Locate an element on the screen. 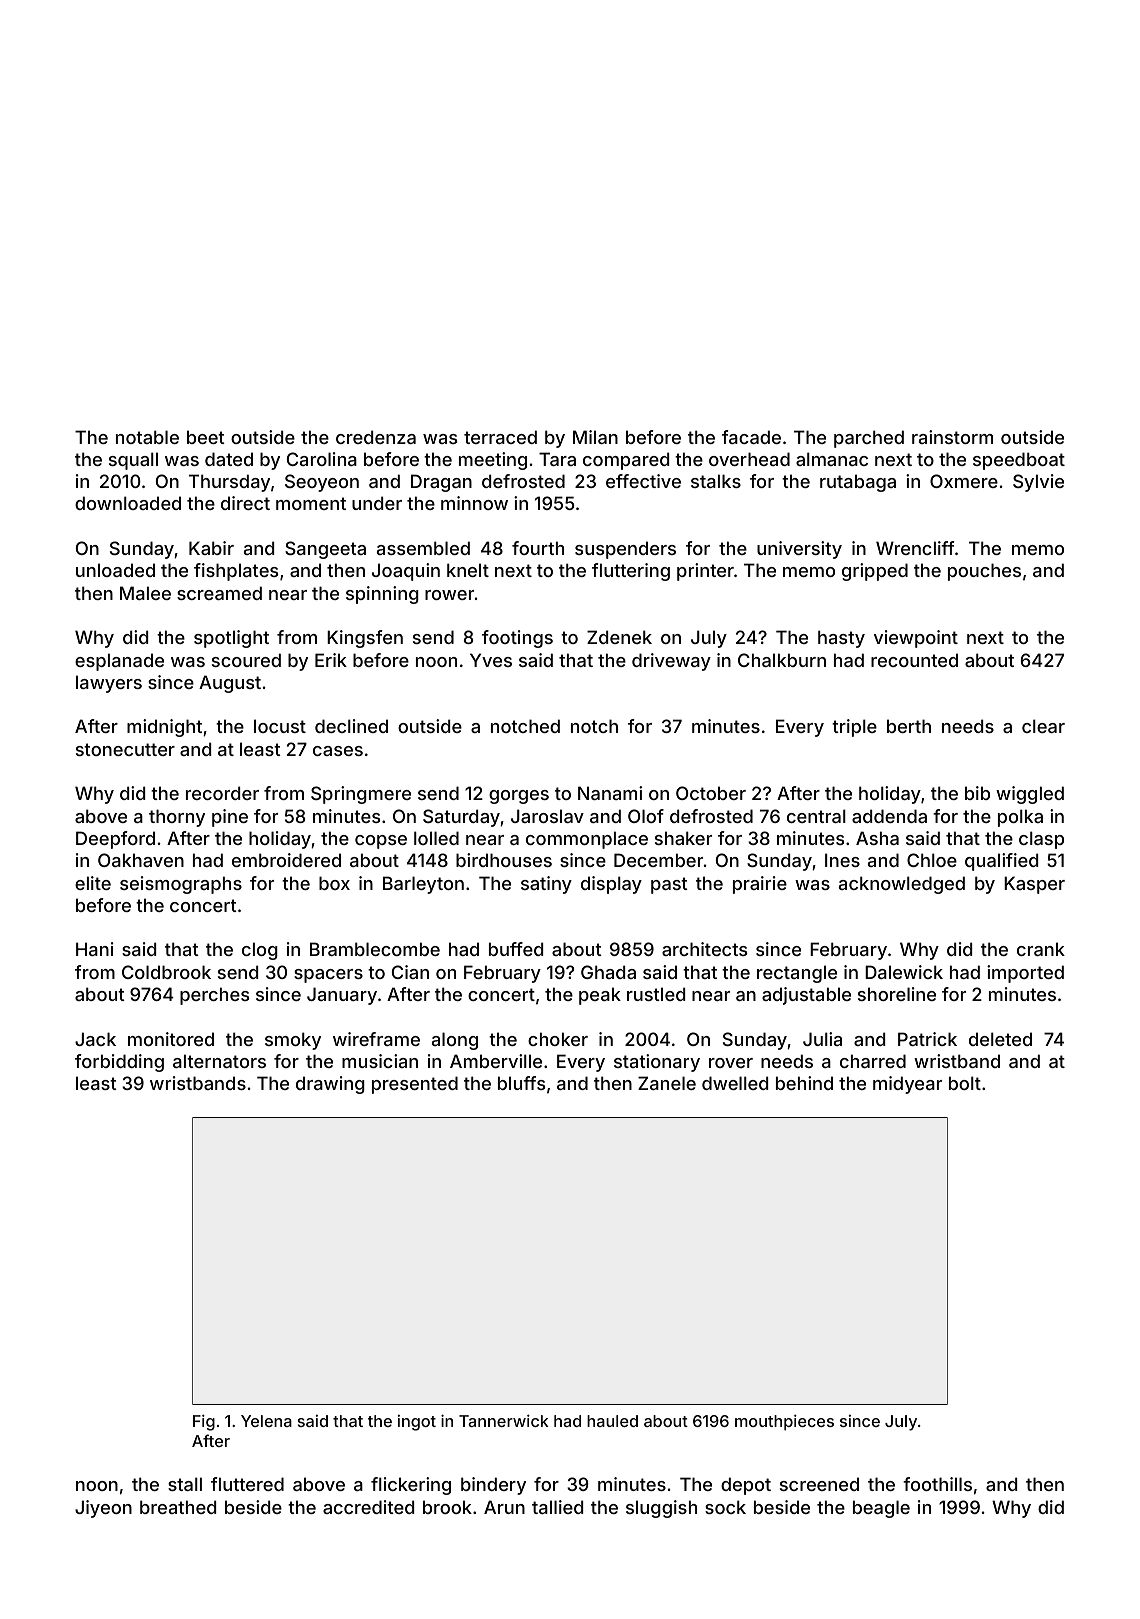 This screenshot has width=1140, height=1619. terraced is located at coordinates (500, 437).
